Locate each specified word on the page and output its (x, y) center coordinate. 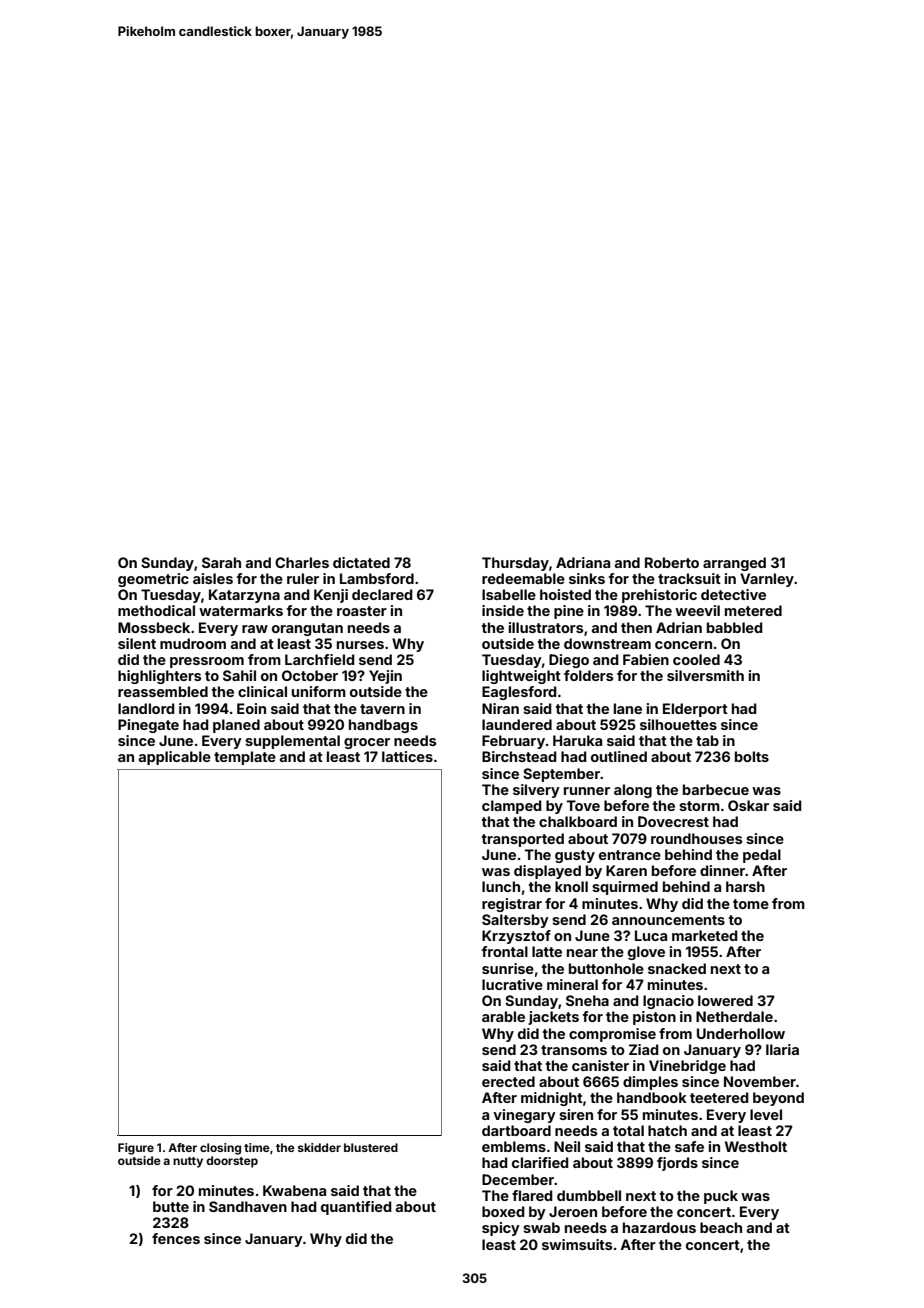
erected (508, 1081)
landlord (146, 708)
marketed (705, 935)
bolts (752, 756)
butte (171, 1206)
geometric (153, 580)
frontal (505, 951)
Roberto (672, 562)
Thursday (515, 564)
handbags (383, 726)
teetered (719, 1097)
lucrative (512, 984)
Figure (136, 1149)
